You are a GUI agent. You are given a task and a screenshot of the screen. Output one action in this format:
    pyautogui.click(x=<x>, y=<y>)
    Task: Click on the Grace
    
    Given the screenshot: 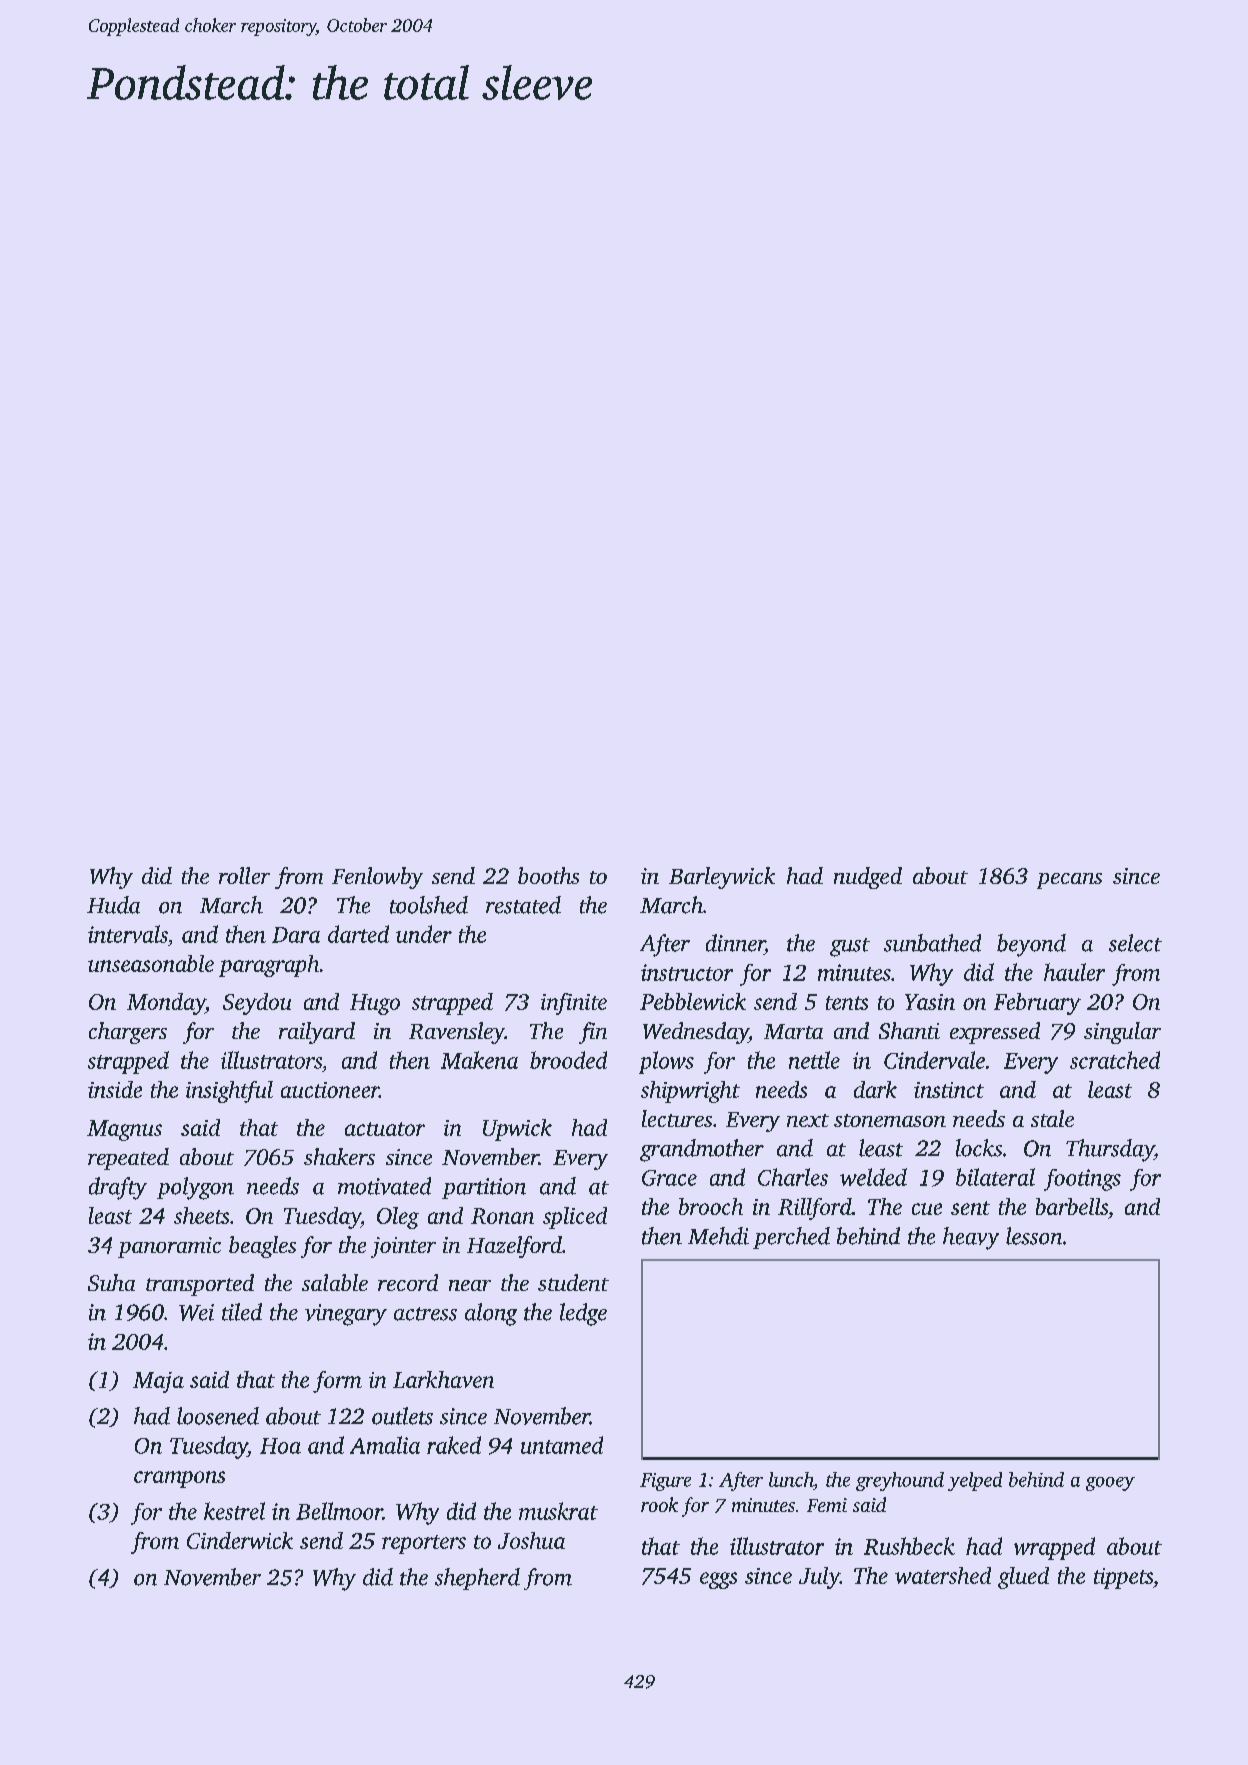 What is the action you would take?
    pyautogui.click(x=669, y=1178)
